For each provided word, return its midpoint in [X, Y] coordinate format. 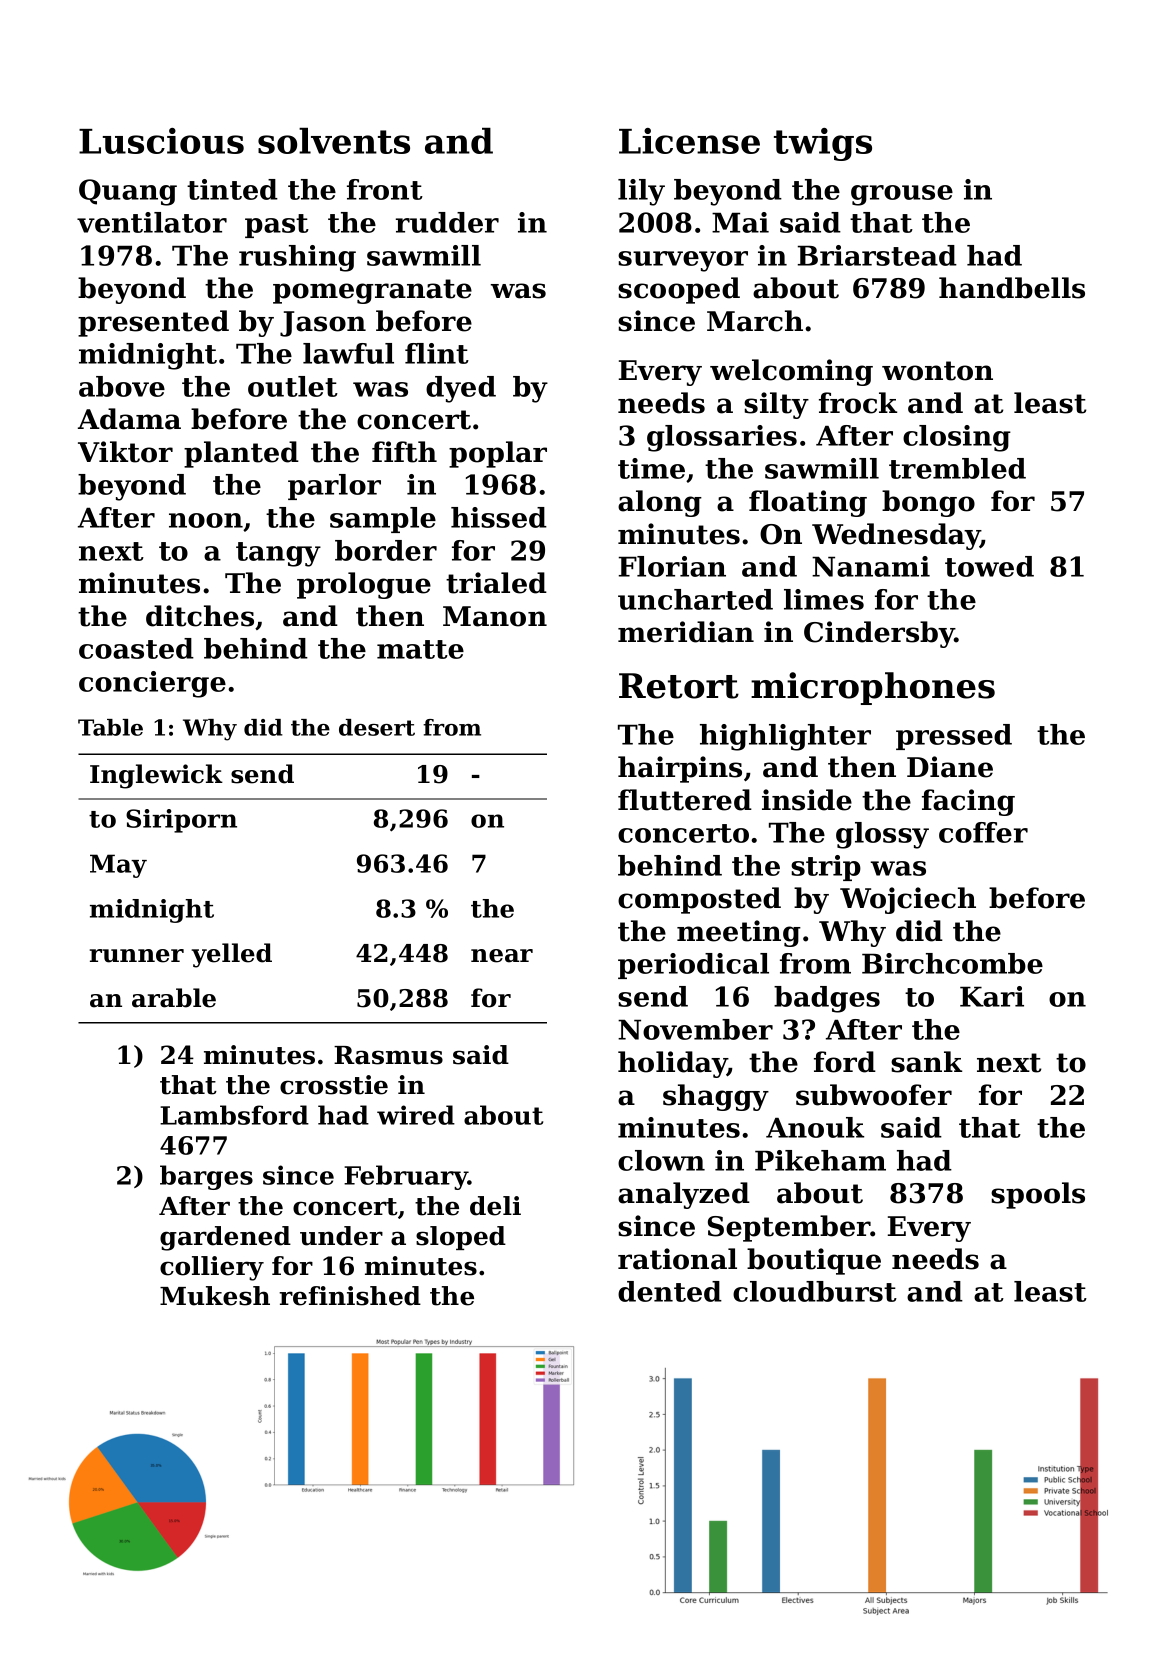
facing [968, 802]
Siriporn [181, 821]
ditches [200, 616]
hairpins [680, 769]
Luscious [161, 141]
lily [641, 192]
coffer [983, 832]
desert [377, 727]
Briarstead [877, 255]
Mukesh [215, 1296]
